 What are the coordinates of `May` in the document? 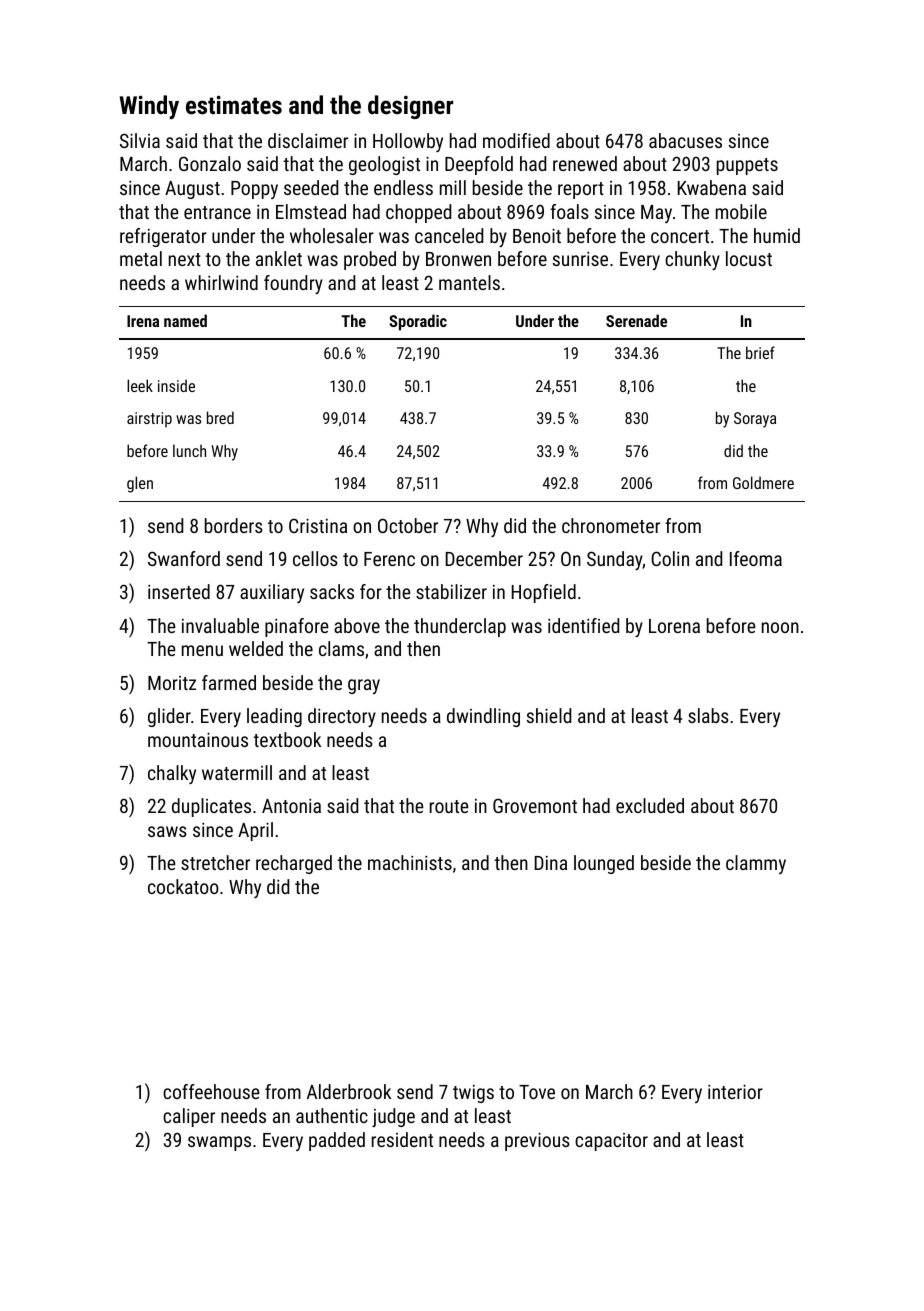 It's located at (656, 214).
